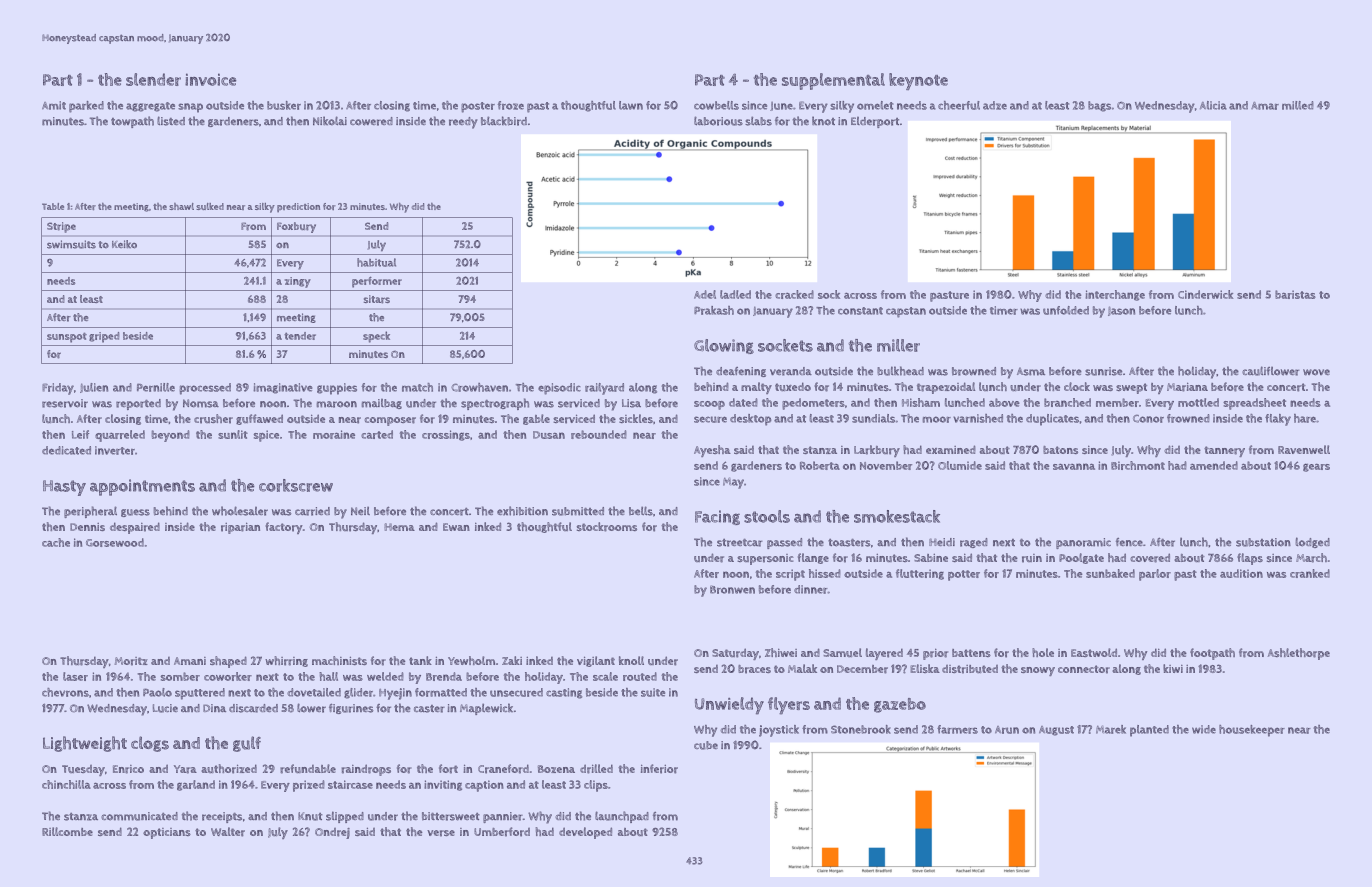 The image size is (1372, 887). Describe the element at coordinates (877, 451) in the page. I see `Larkbury` at that location.
